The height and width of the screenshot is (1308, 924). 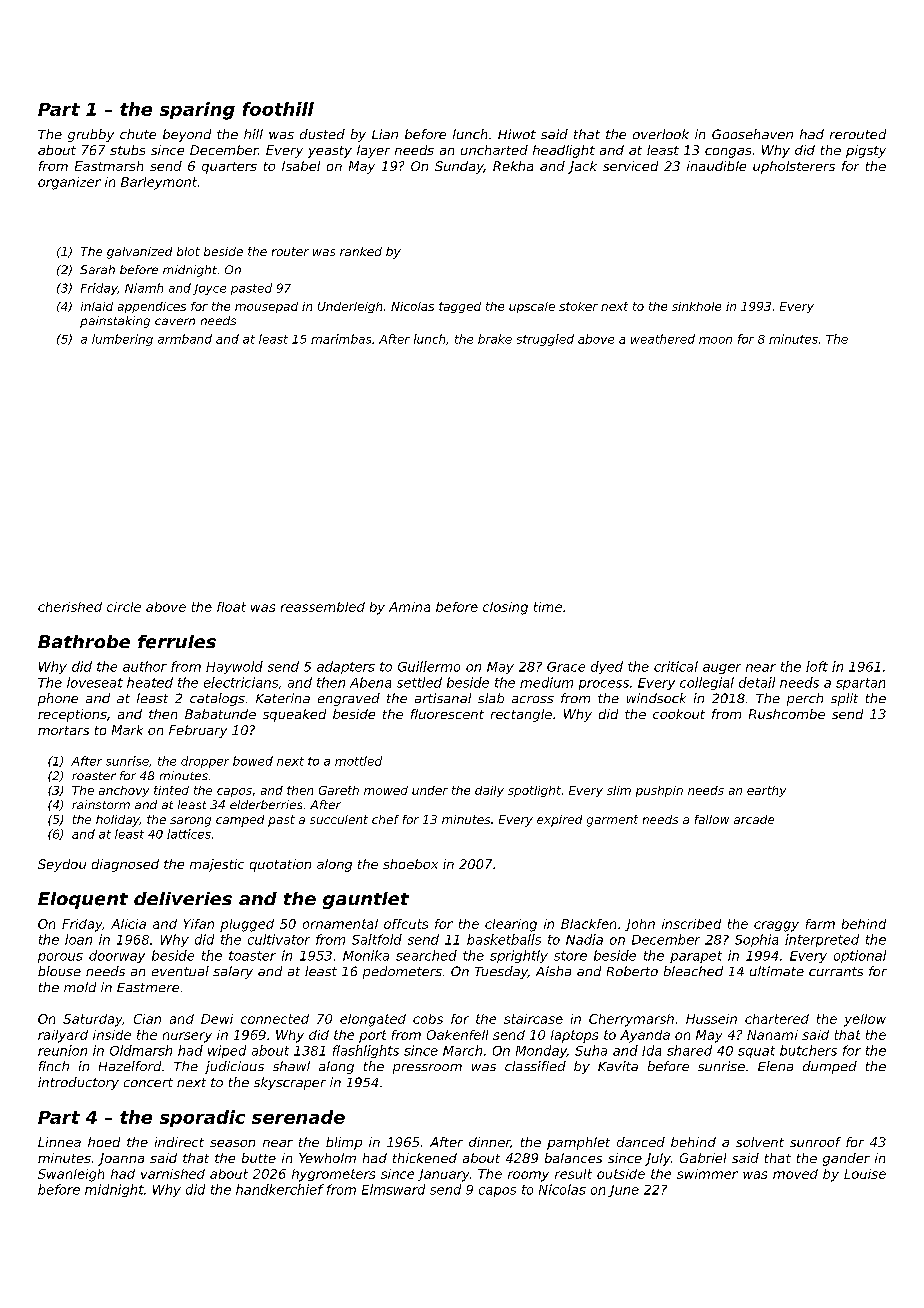 What do you see at coordinates (91, 135) in the screenshot?
I see `grubby` at bounding box center [91, 135].
